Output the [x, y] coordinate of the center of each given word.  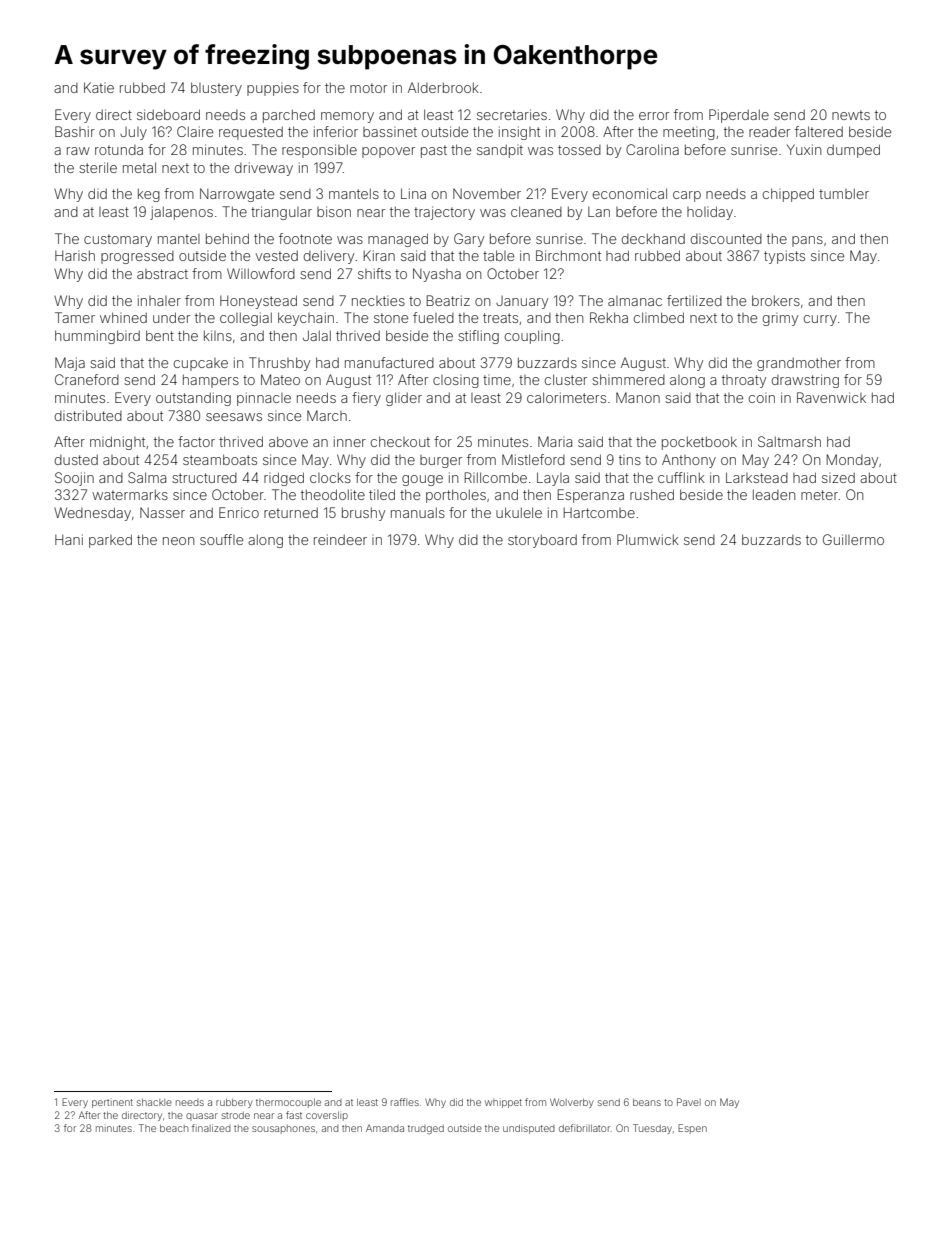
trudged [426, 1129]
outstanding [193, 399]
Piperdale [739, 116]
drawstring [805, 381]
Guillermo [853, 539]
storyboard [542, 541]
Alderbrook [443, 87]
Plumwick [648, 539]
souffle [221, 539]
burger [441, 461]
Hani [69, 539]
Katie [99, 87]
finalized [211, 1128]
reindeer [340, 539]
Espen [692, 1129]
